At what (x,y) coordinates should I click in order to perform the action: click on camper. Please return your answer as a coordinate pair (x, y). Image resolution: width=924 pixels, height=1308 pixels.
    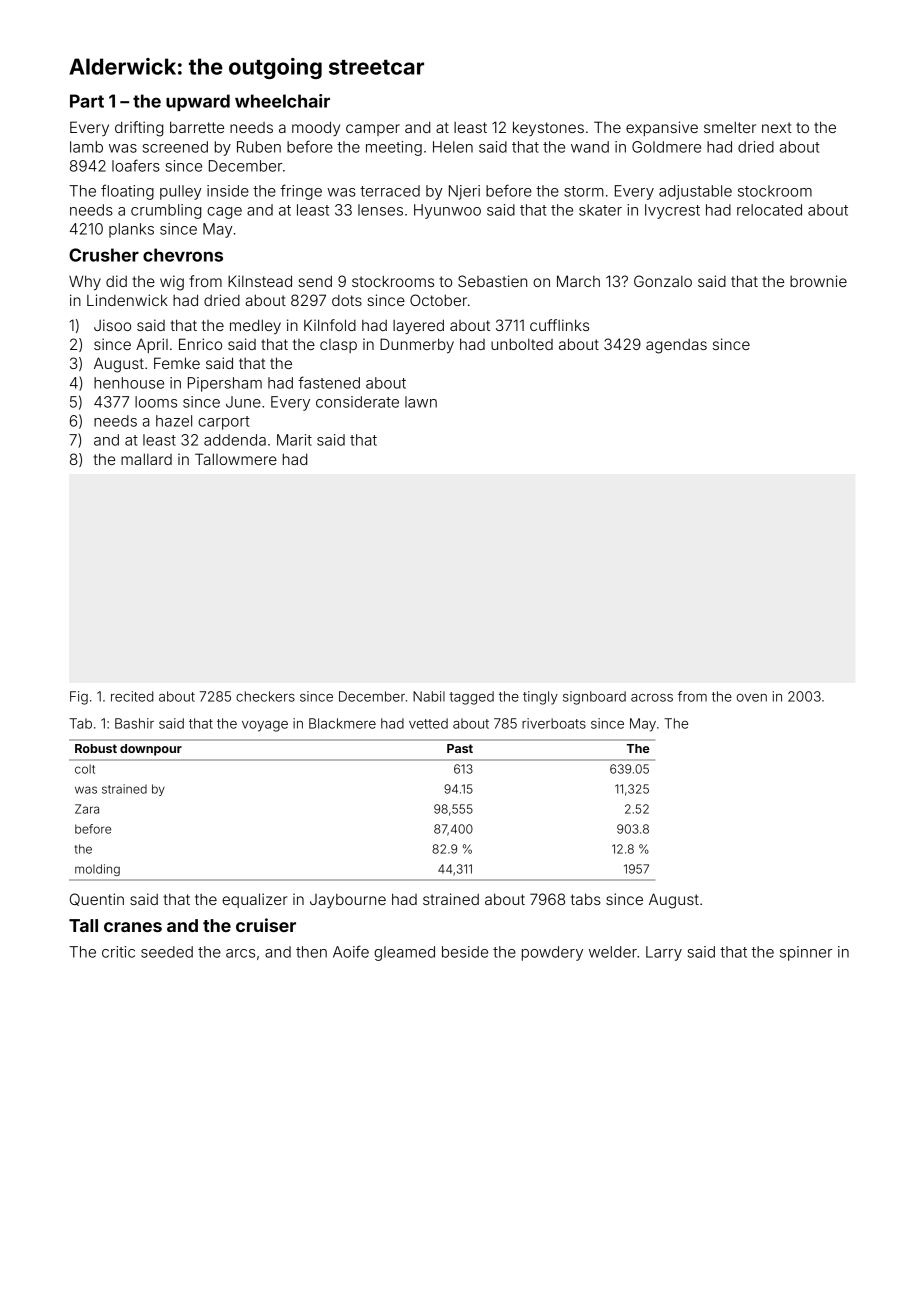
    Looking at the image, I should click on (373, 130).
